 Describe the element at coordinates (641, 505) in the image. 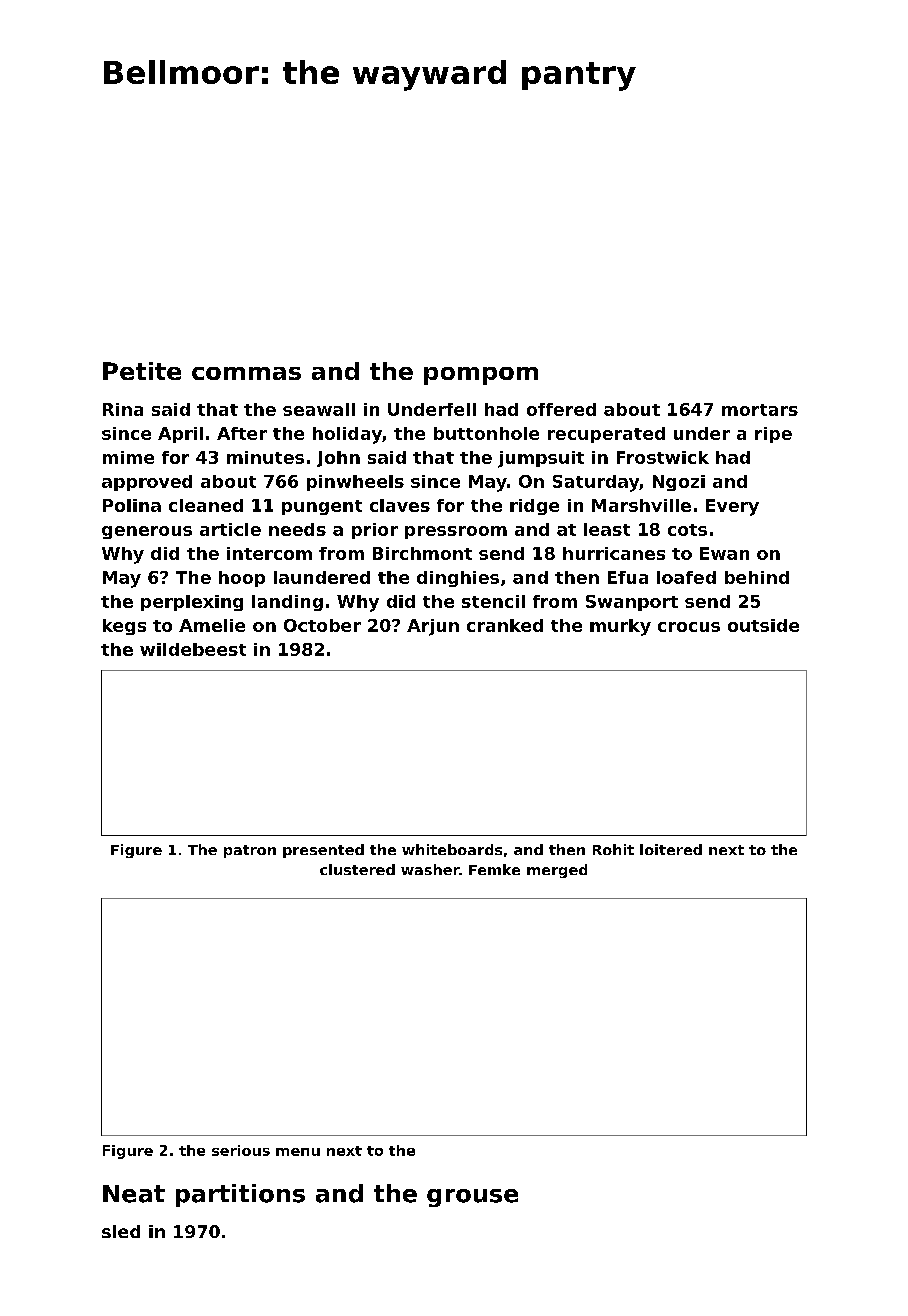

I see `Marshville` at that location.
